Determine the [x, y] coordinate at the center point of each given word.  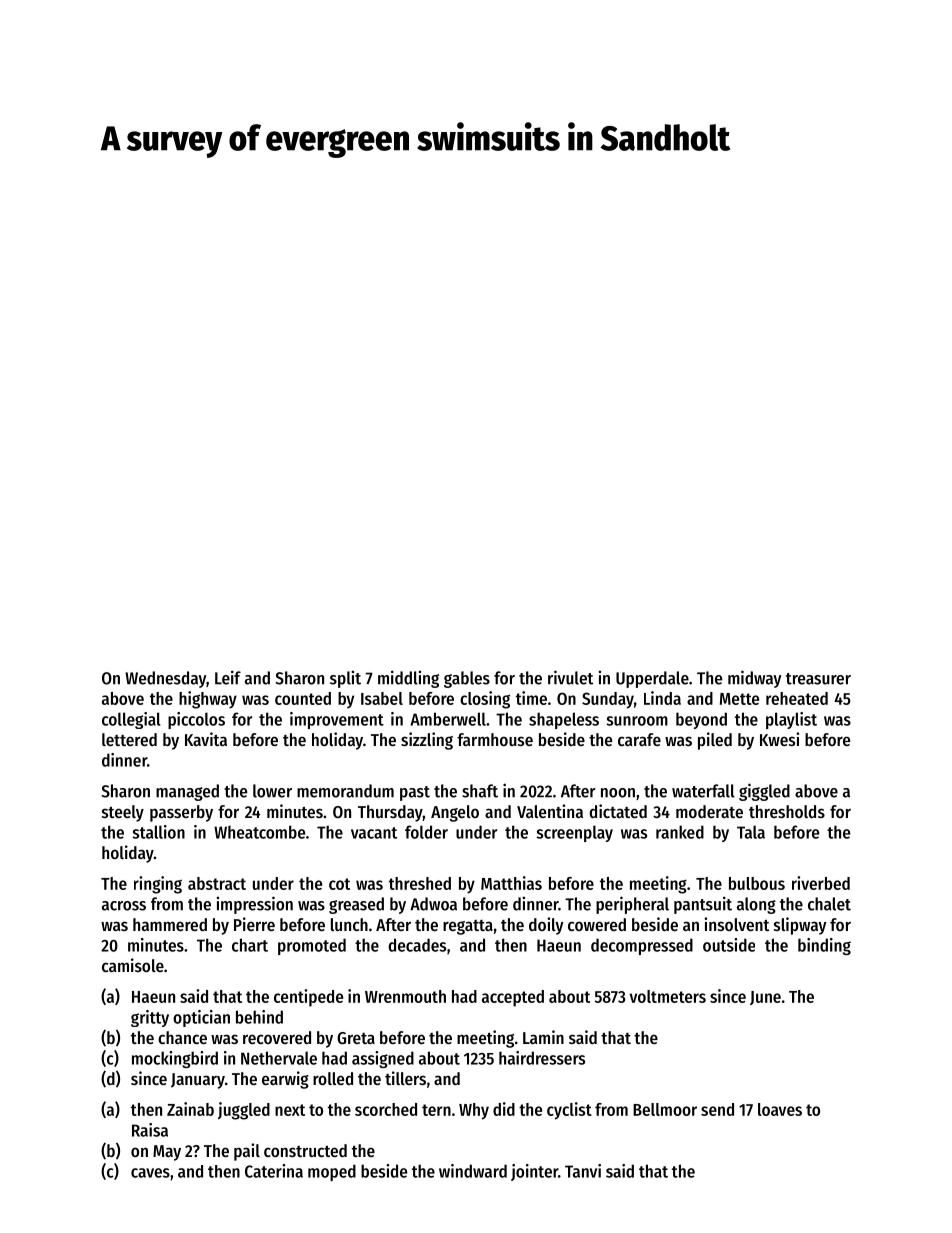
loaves [780, 1109]
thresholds [787, 811]
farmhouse [495, 739]
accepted [513, 998]
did [504, 1109]
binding [824, 946]
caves [150, 1173]
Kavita [206, 739]
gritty [150, 1018]
